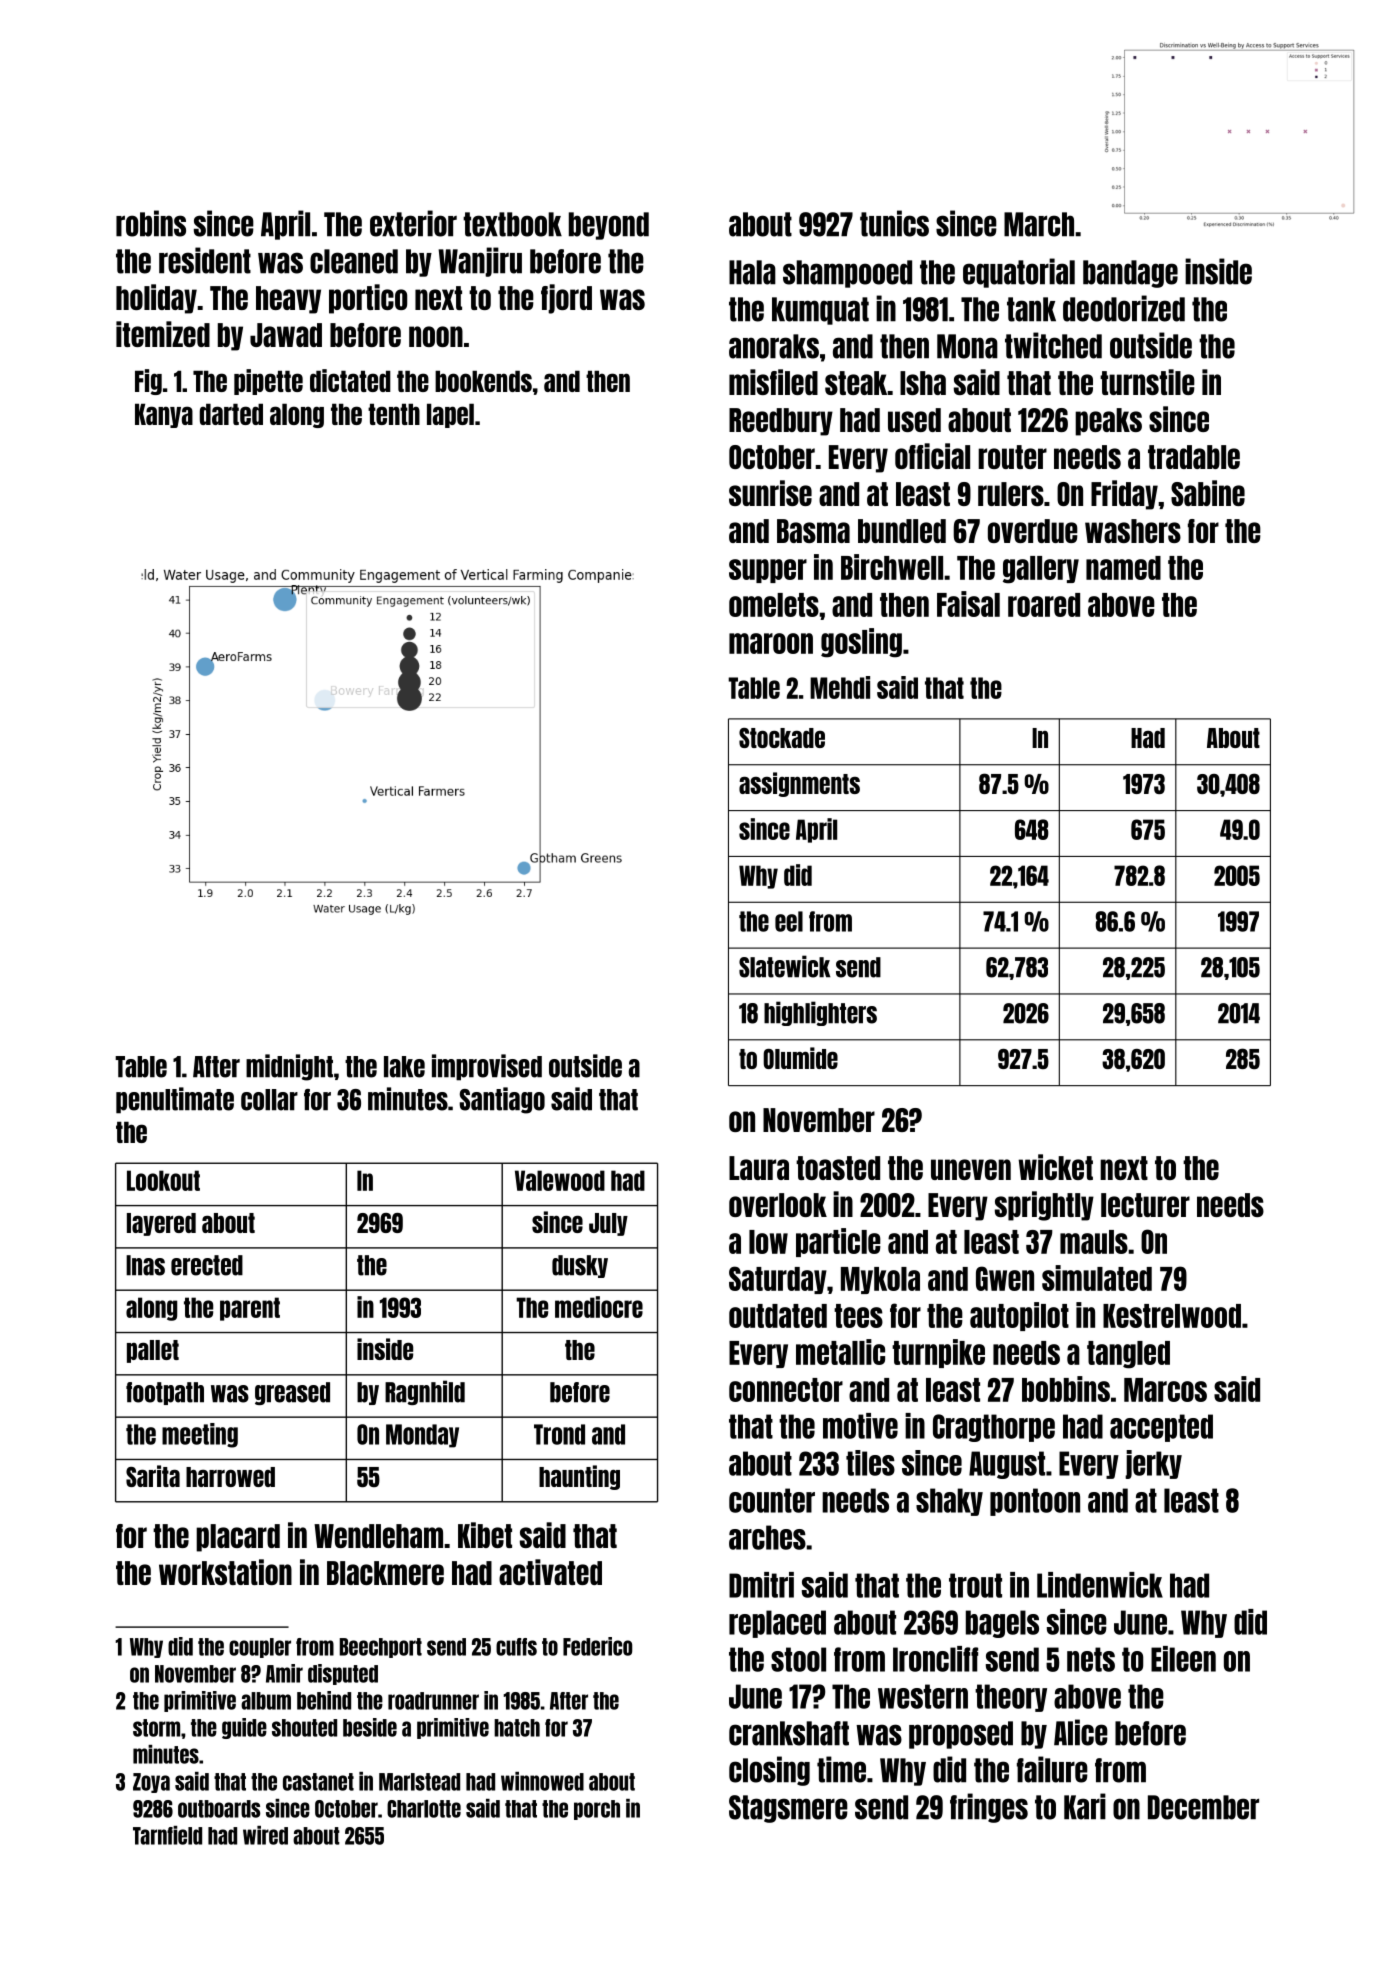 This document has width=1386, height=1969. I want to click on Kari, so click(1085, 1806).
